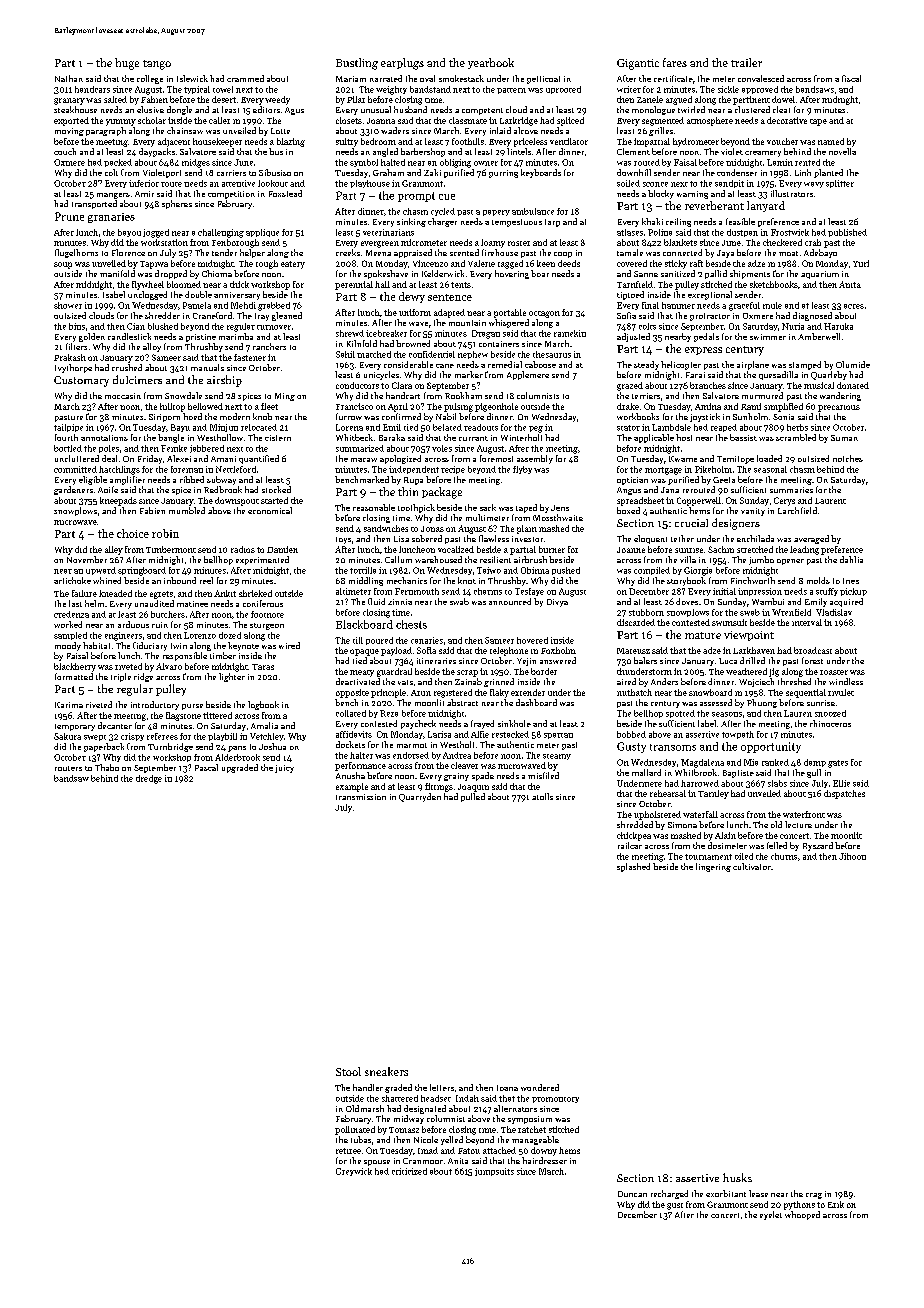  I want to click on checkered, so click(782, 242).
